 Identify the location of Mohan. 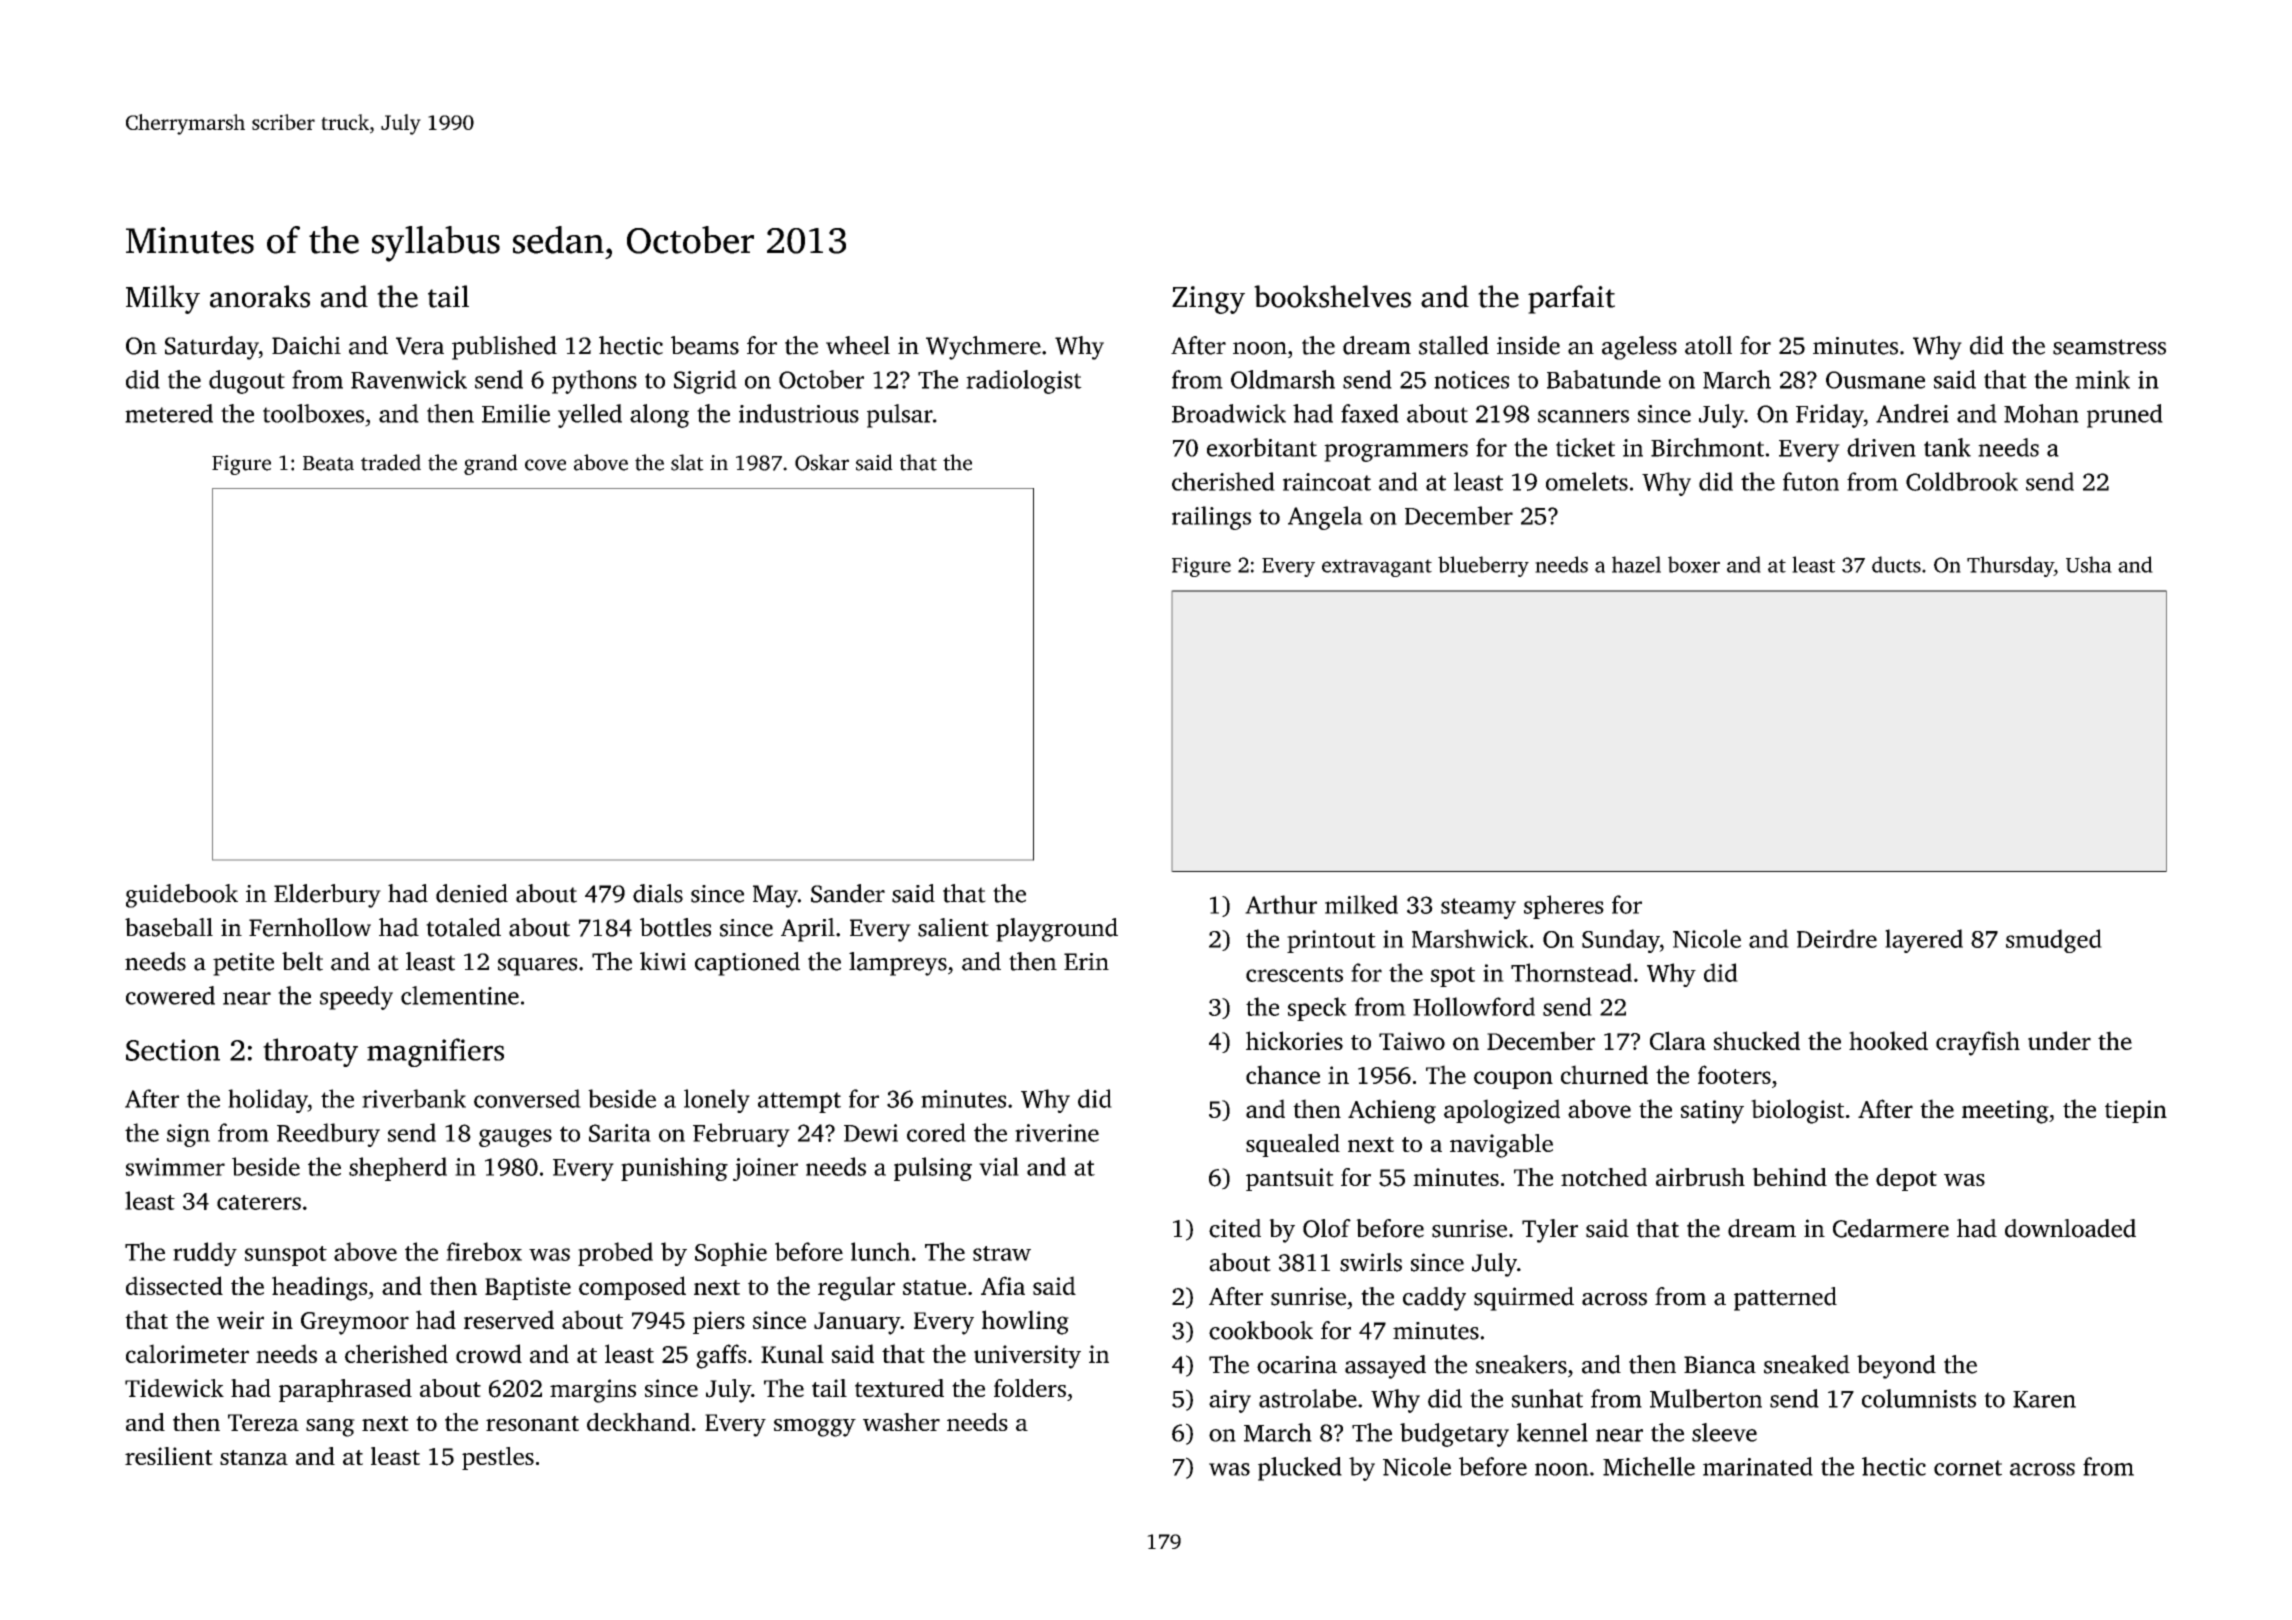
(2041, 413).
